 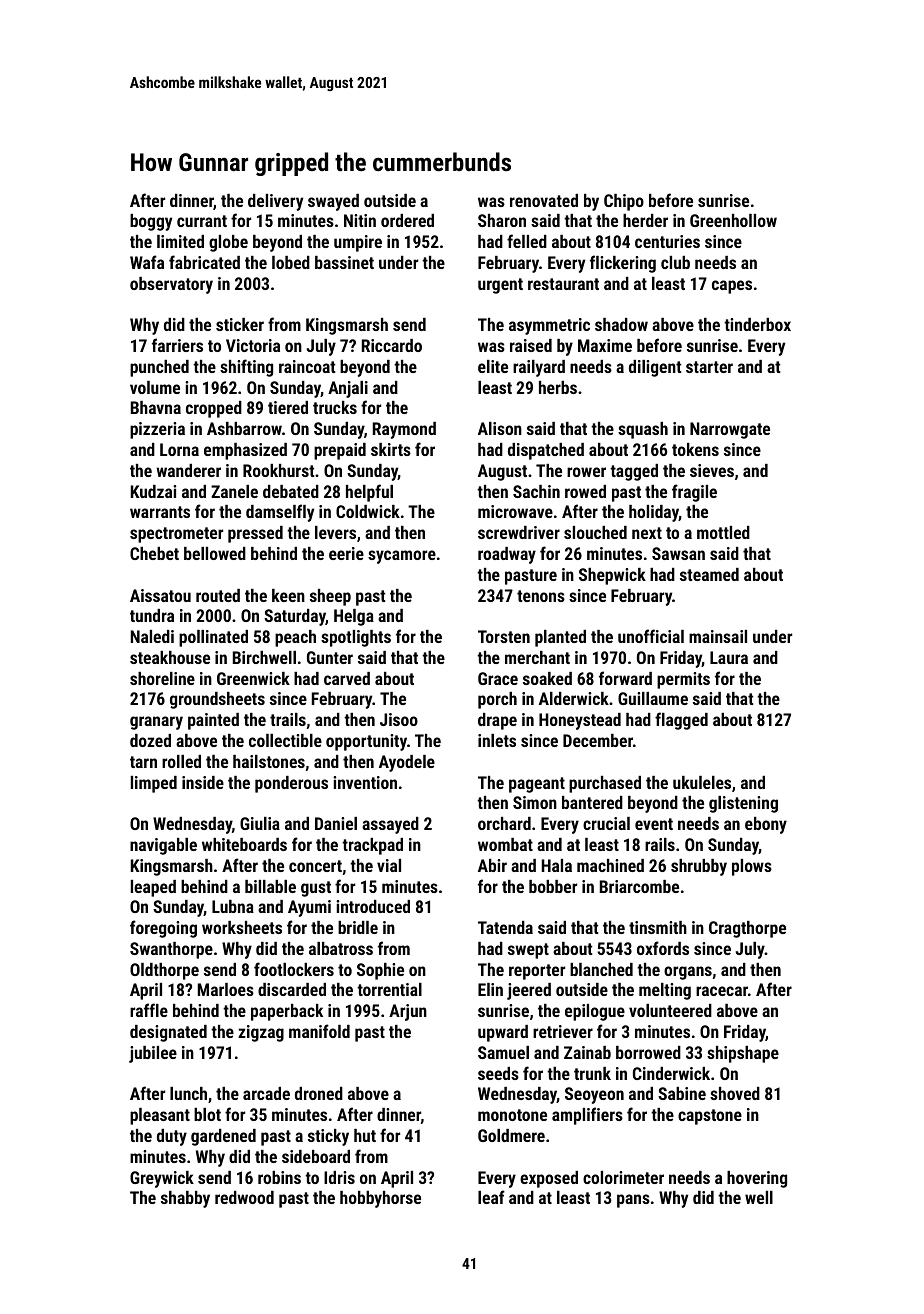 What do you see at coordinates (392, 345) in the image?
I see `Riccardo` at bounding box center [392, 345].
